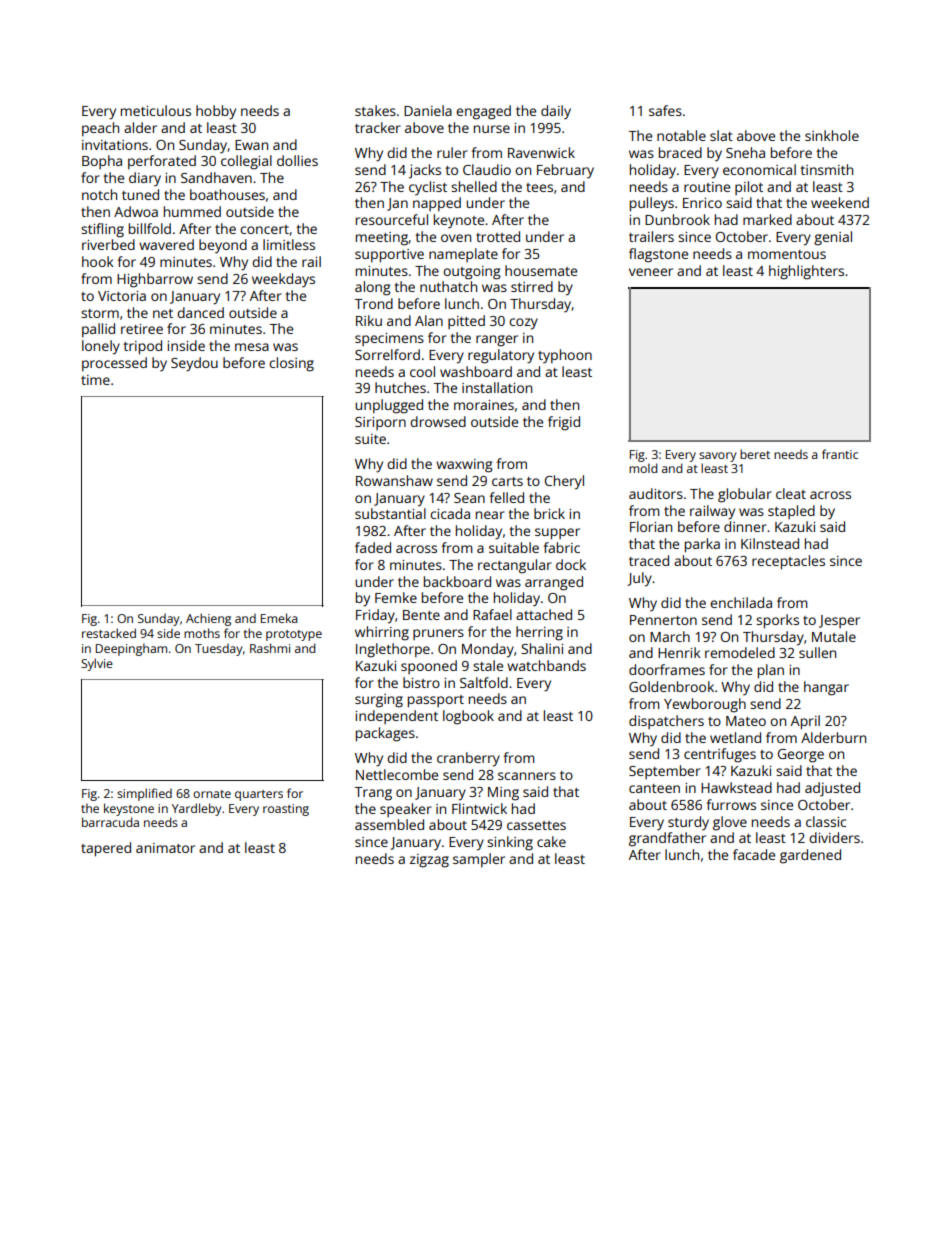  What do you see at coordinates (840, 454) in the image?
I see `frantic` at bounding box center [840, 454].
